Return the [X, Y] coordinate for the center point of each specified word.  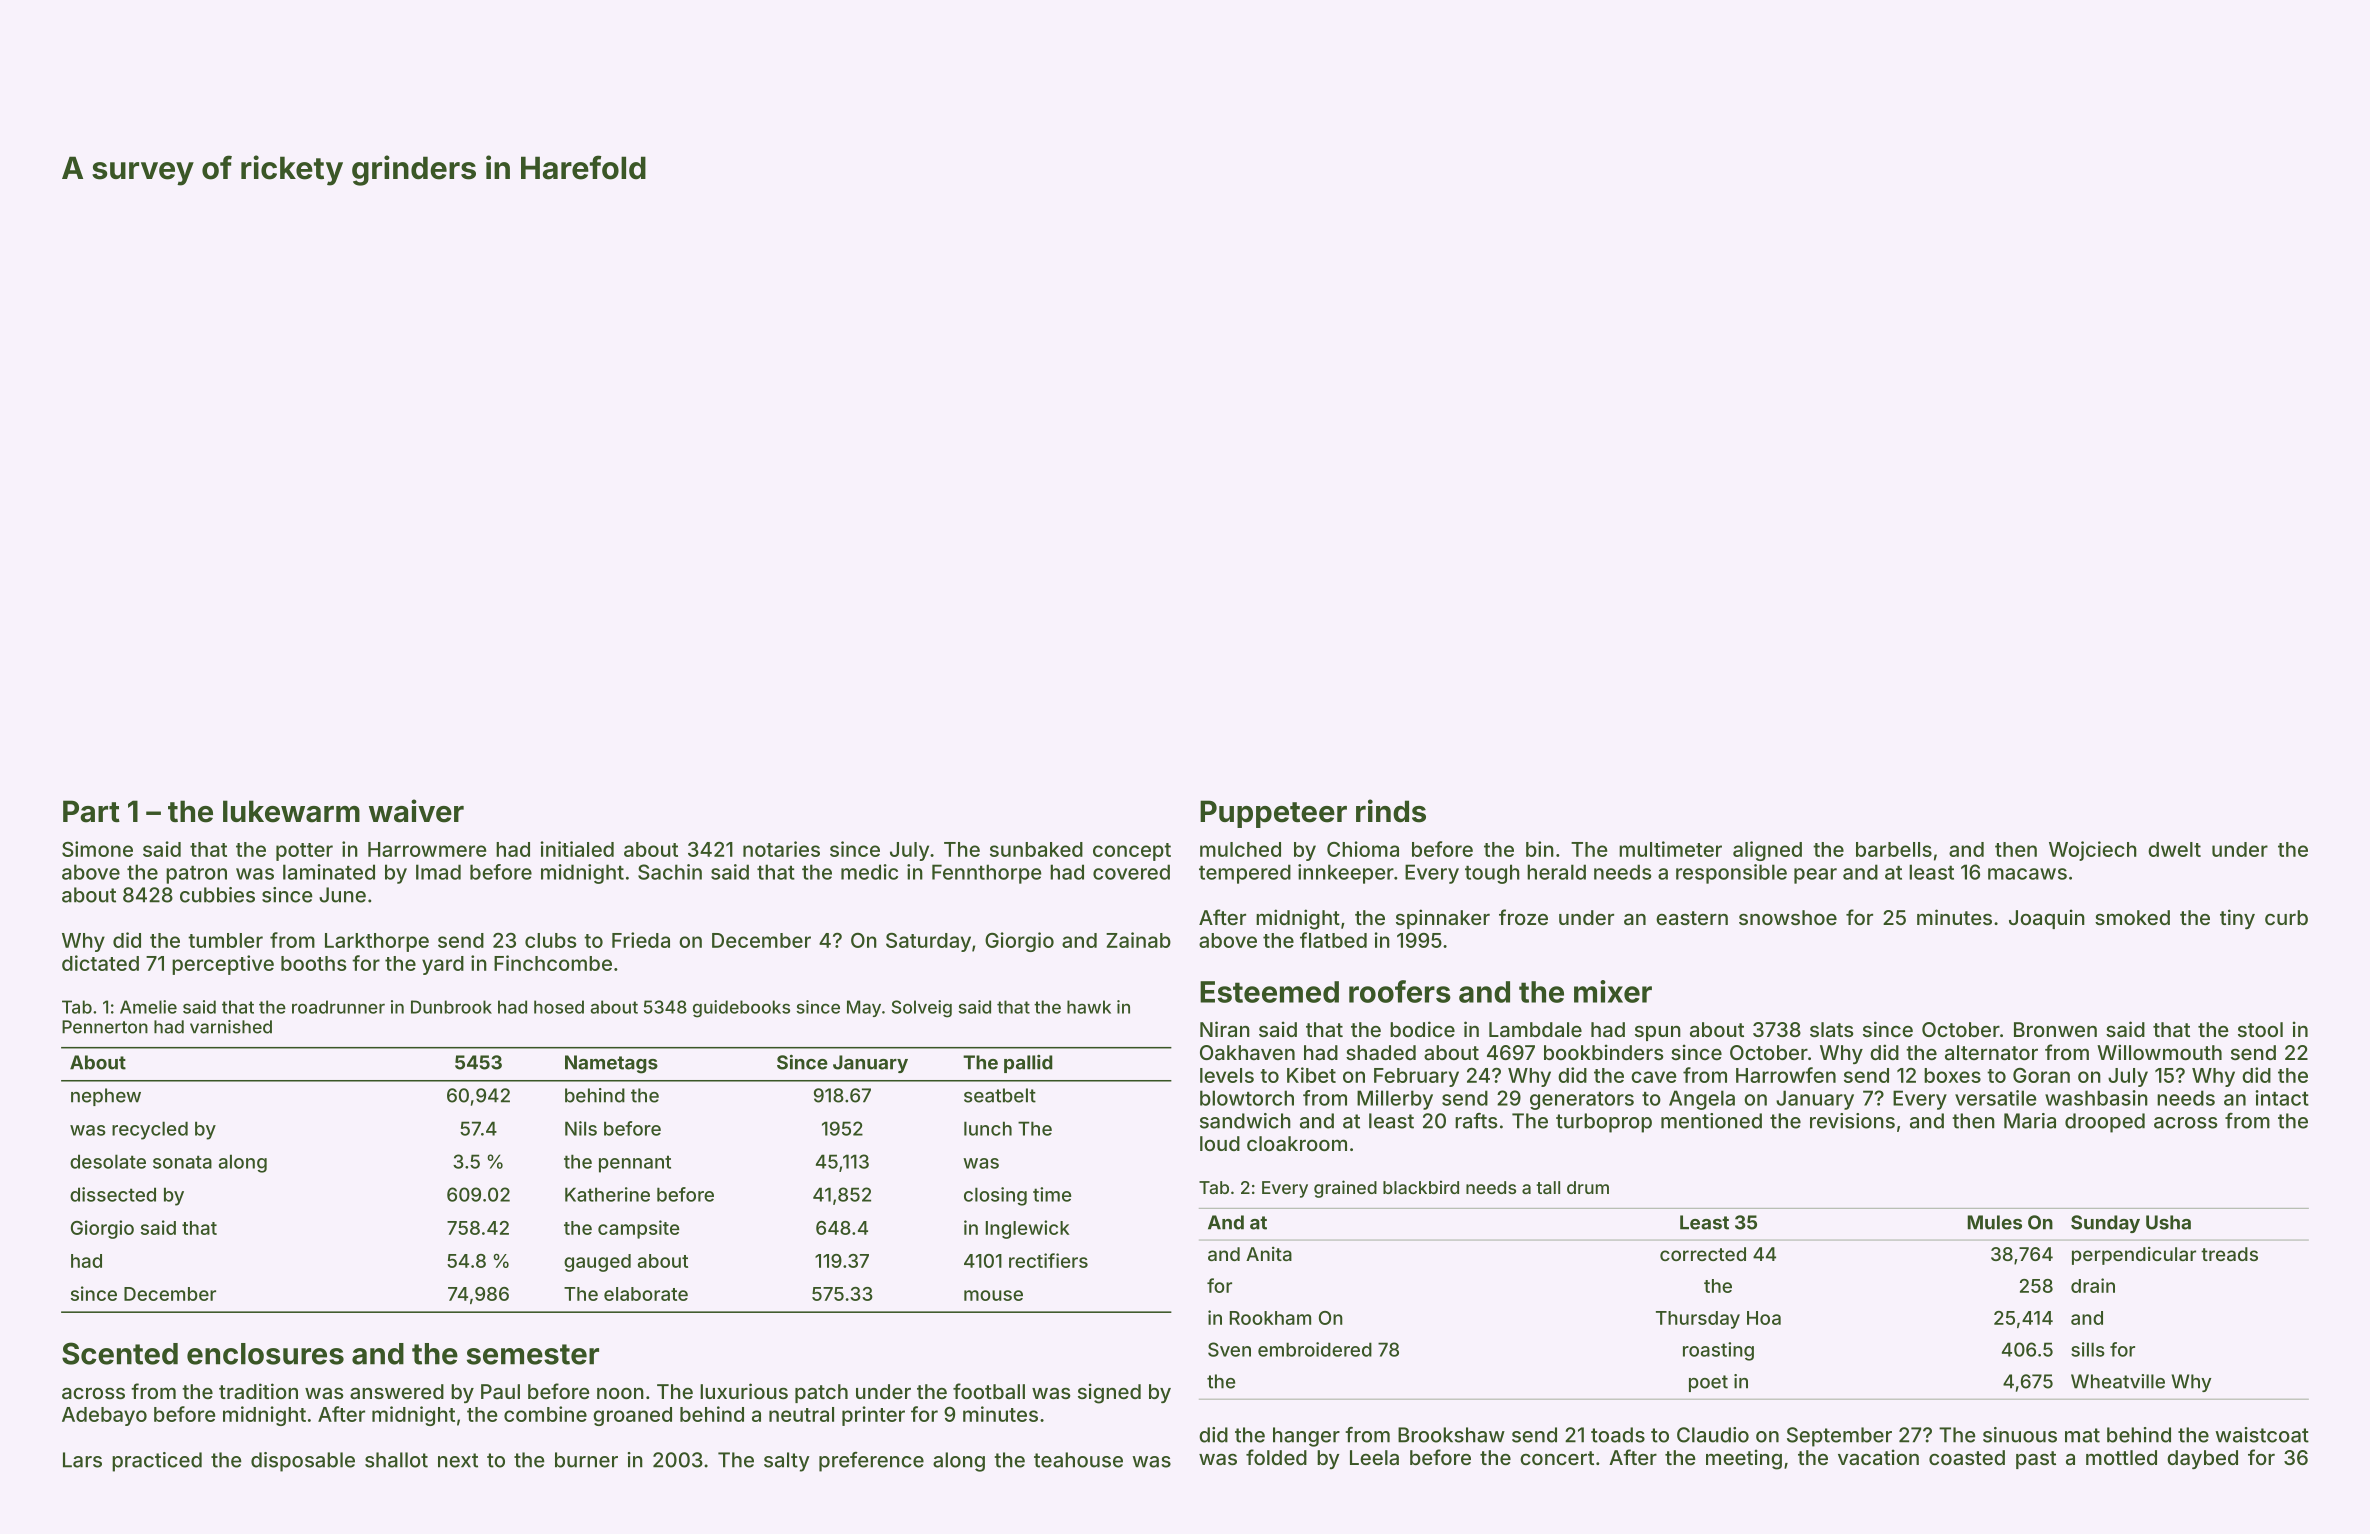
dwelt [2174, 849]
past [2036, 1460]
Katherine [607, 1194]
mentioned [1711, 1121]
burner [586, 1460]
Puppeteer [1273, 814]
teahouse [1078, 1460]
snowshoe [1788, 917]
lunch [988, 1128]
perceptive [223, 965]
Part [91, 811]
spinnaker [1443, 919]
